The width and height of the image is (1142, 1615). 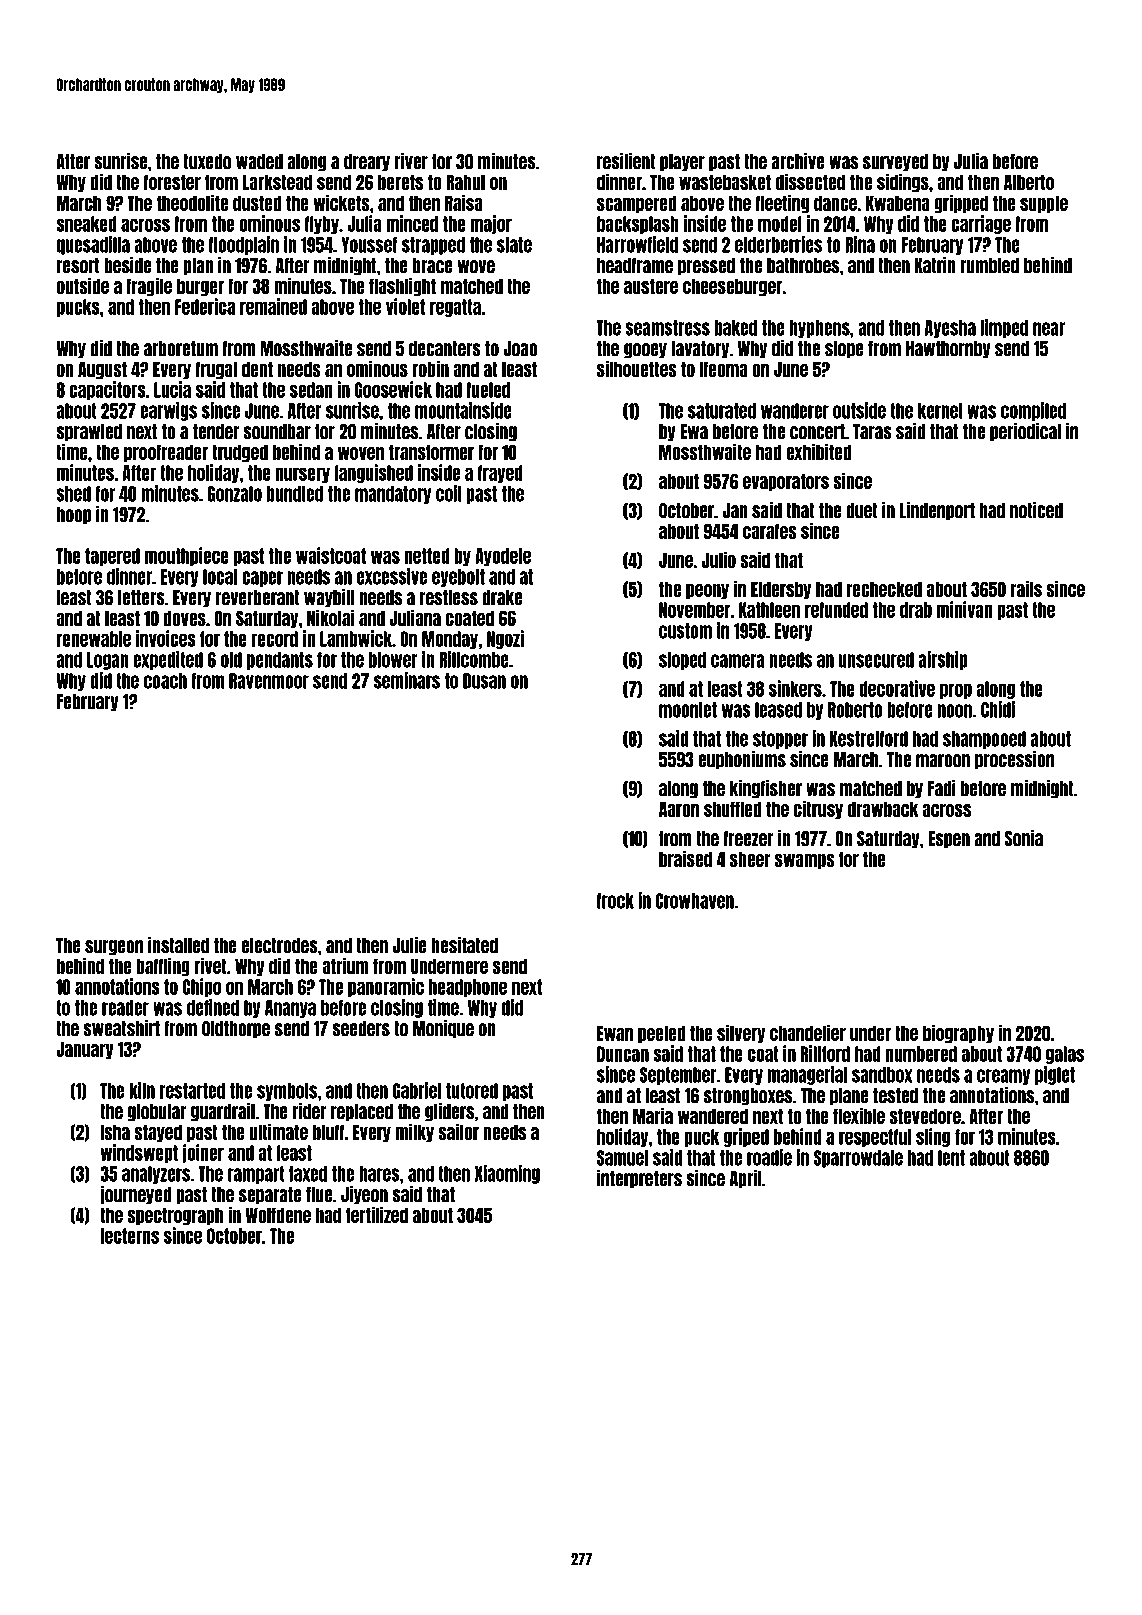 What do you see at coordinates (93, 245) in the image?
I see `quesadilla` at bounding box center [93, 245].
